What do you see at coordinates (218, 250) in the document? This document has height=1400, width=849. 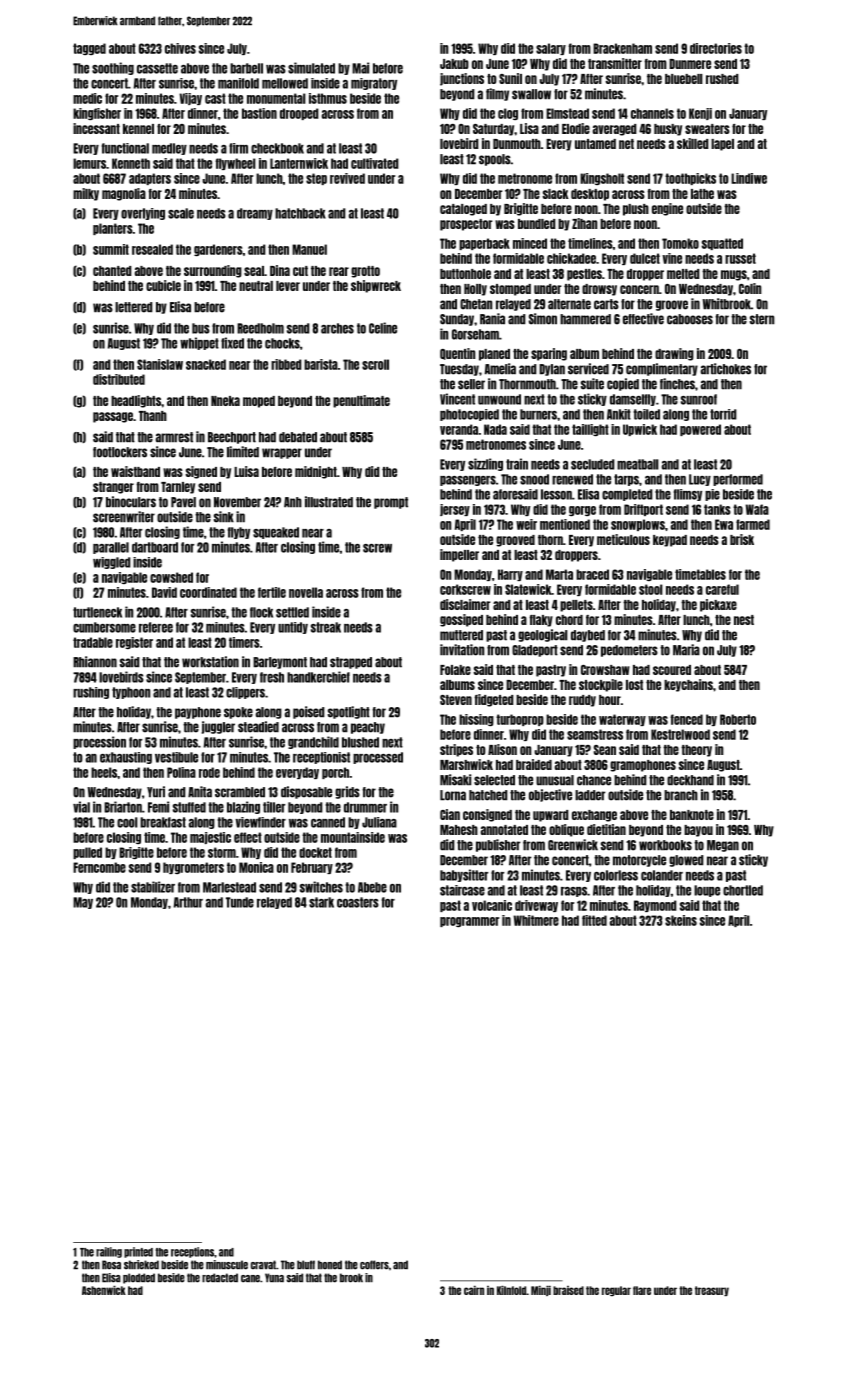 I see `gardeners` at bounding box center [218, 250].
